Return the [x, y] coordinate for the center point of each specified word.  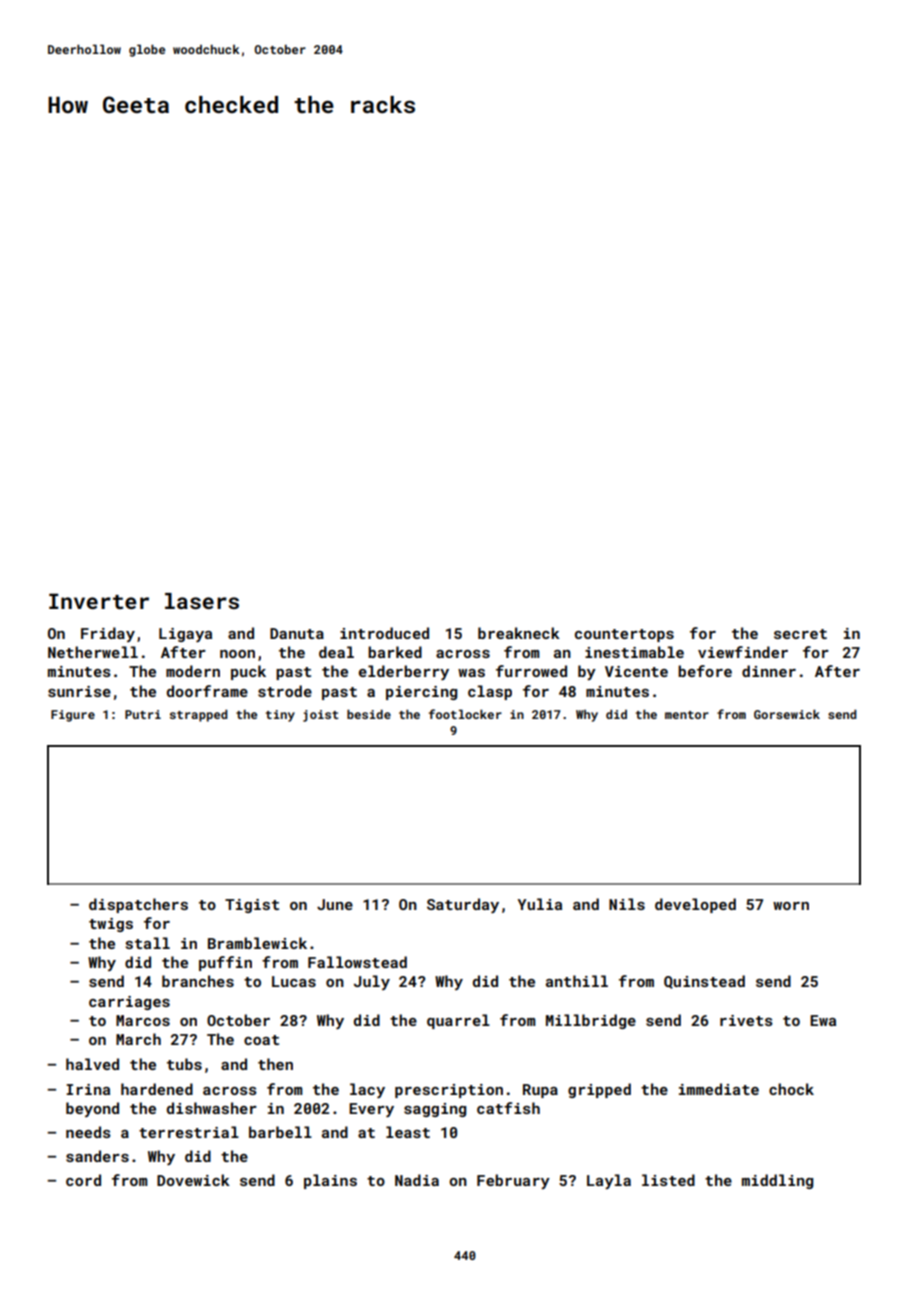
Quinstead [704, 982]
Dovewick [193, 1180]
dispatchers [138, 905]
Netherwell [93, 652]
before [705, 671]
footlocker [465, 714]
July [372, 982]
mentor [687, 715]
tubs [184, 1064]
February [513, 1181]
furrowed [531, 671]
